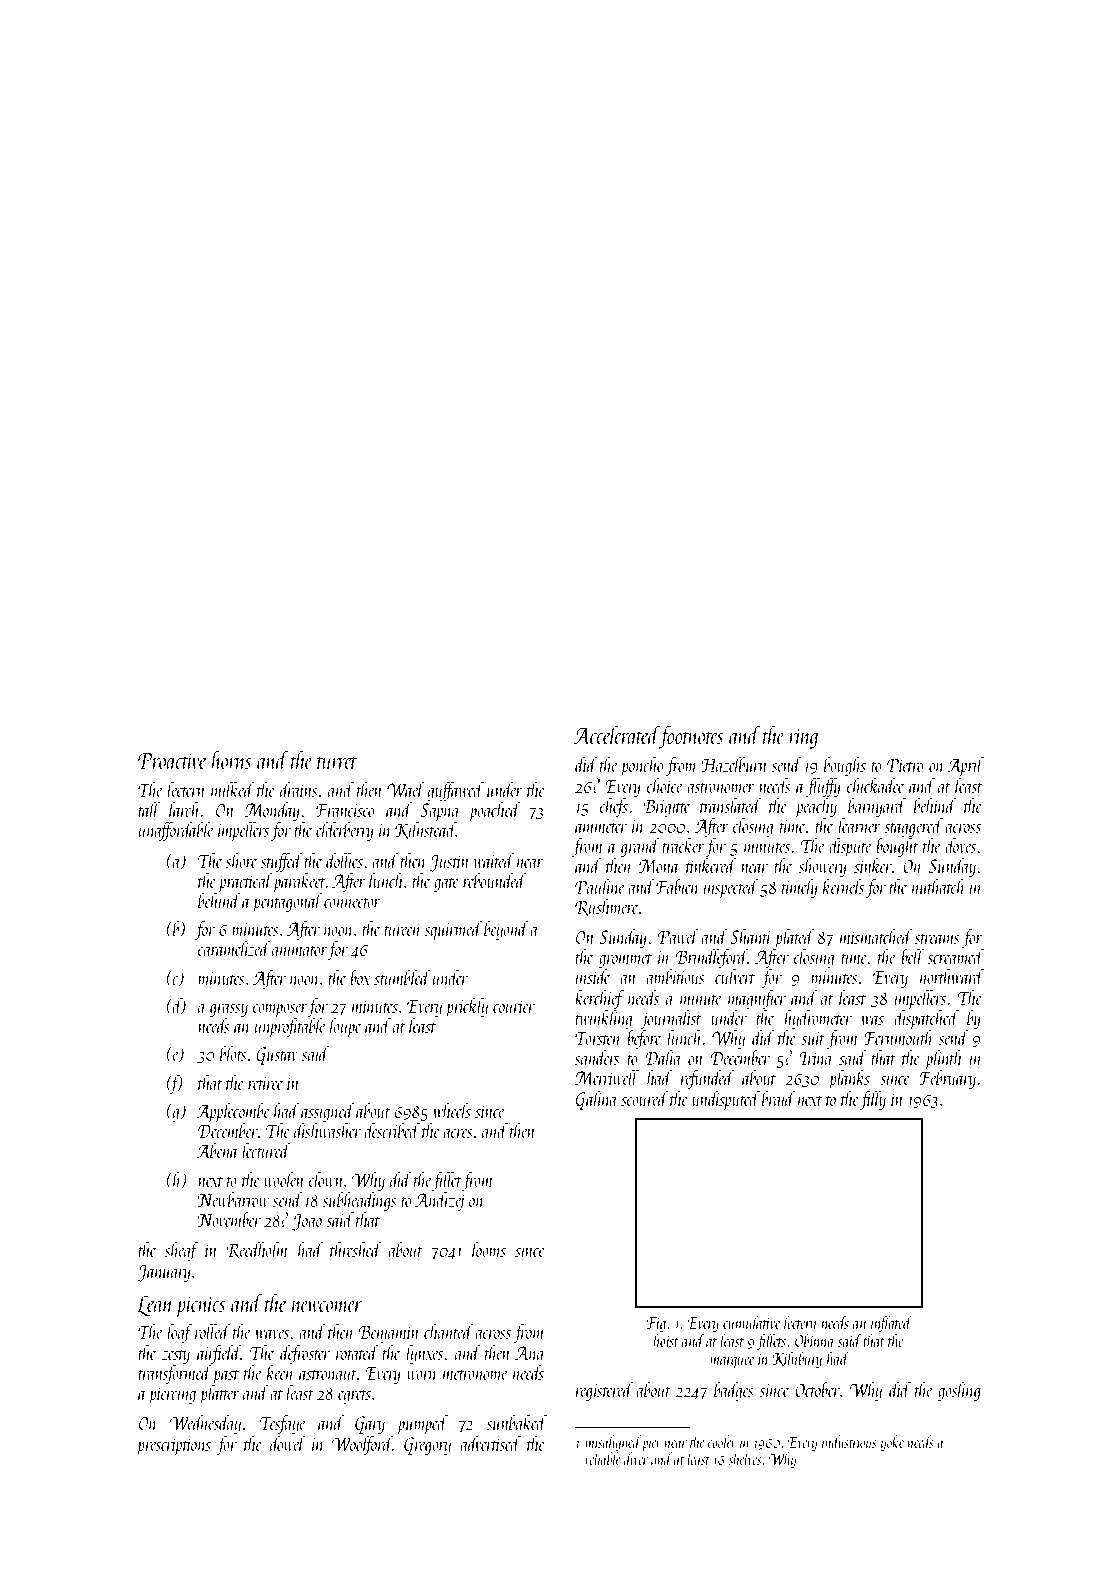 Image resolution: width=1120 pixels, height=1584 pixels. What do you see at coordinates (228, 1010) in the screenshot?
I see `grassy` at bounding box center [228, 1010].
